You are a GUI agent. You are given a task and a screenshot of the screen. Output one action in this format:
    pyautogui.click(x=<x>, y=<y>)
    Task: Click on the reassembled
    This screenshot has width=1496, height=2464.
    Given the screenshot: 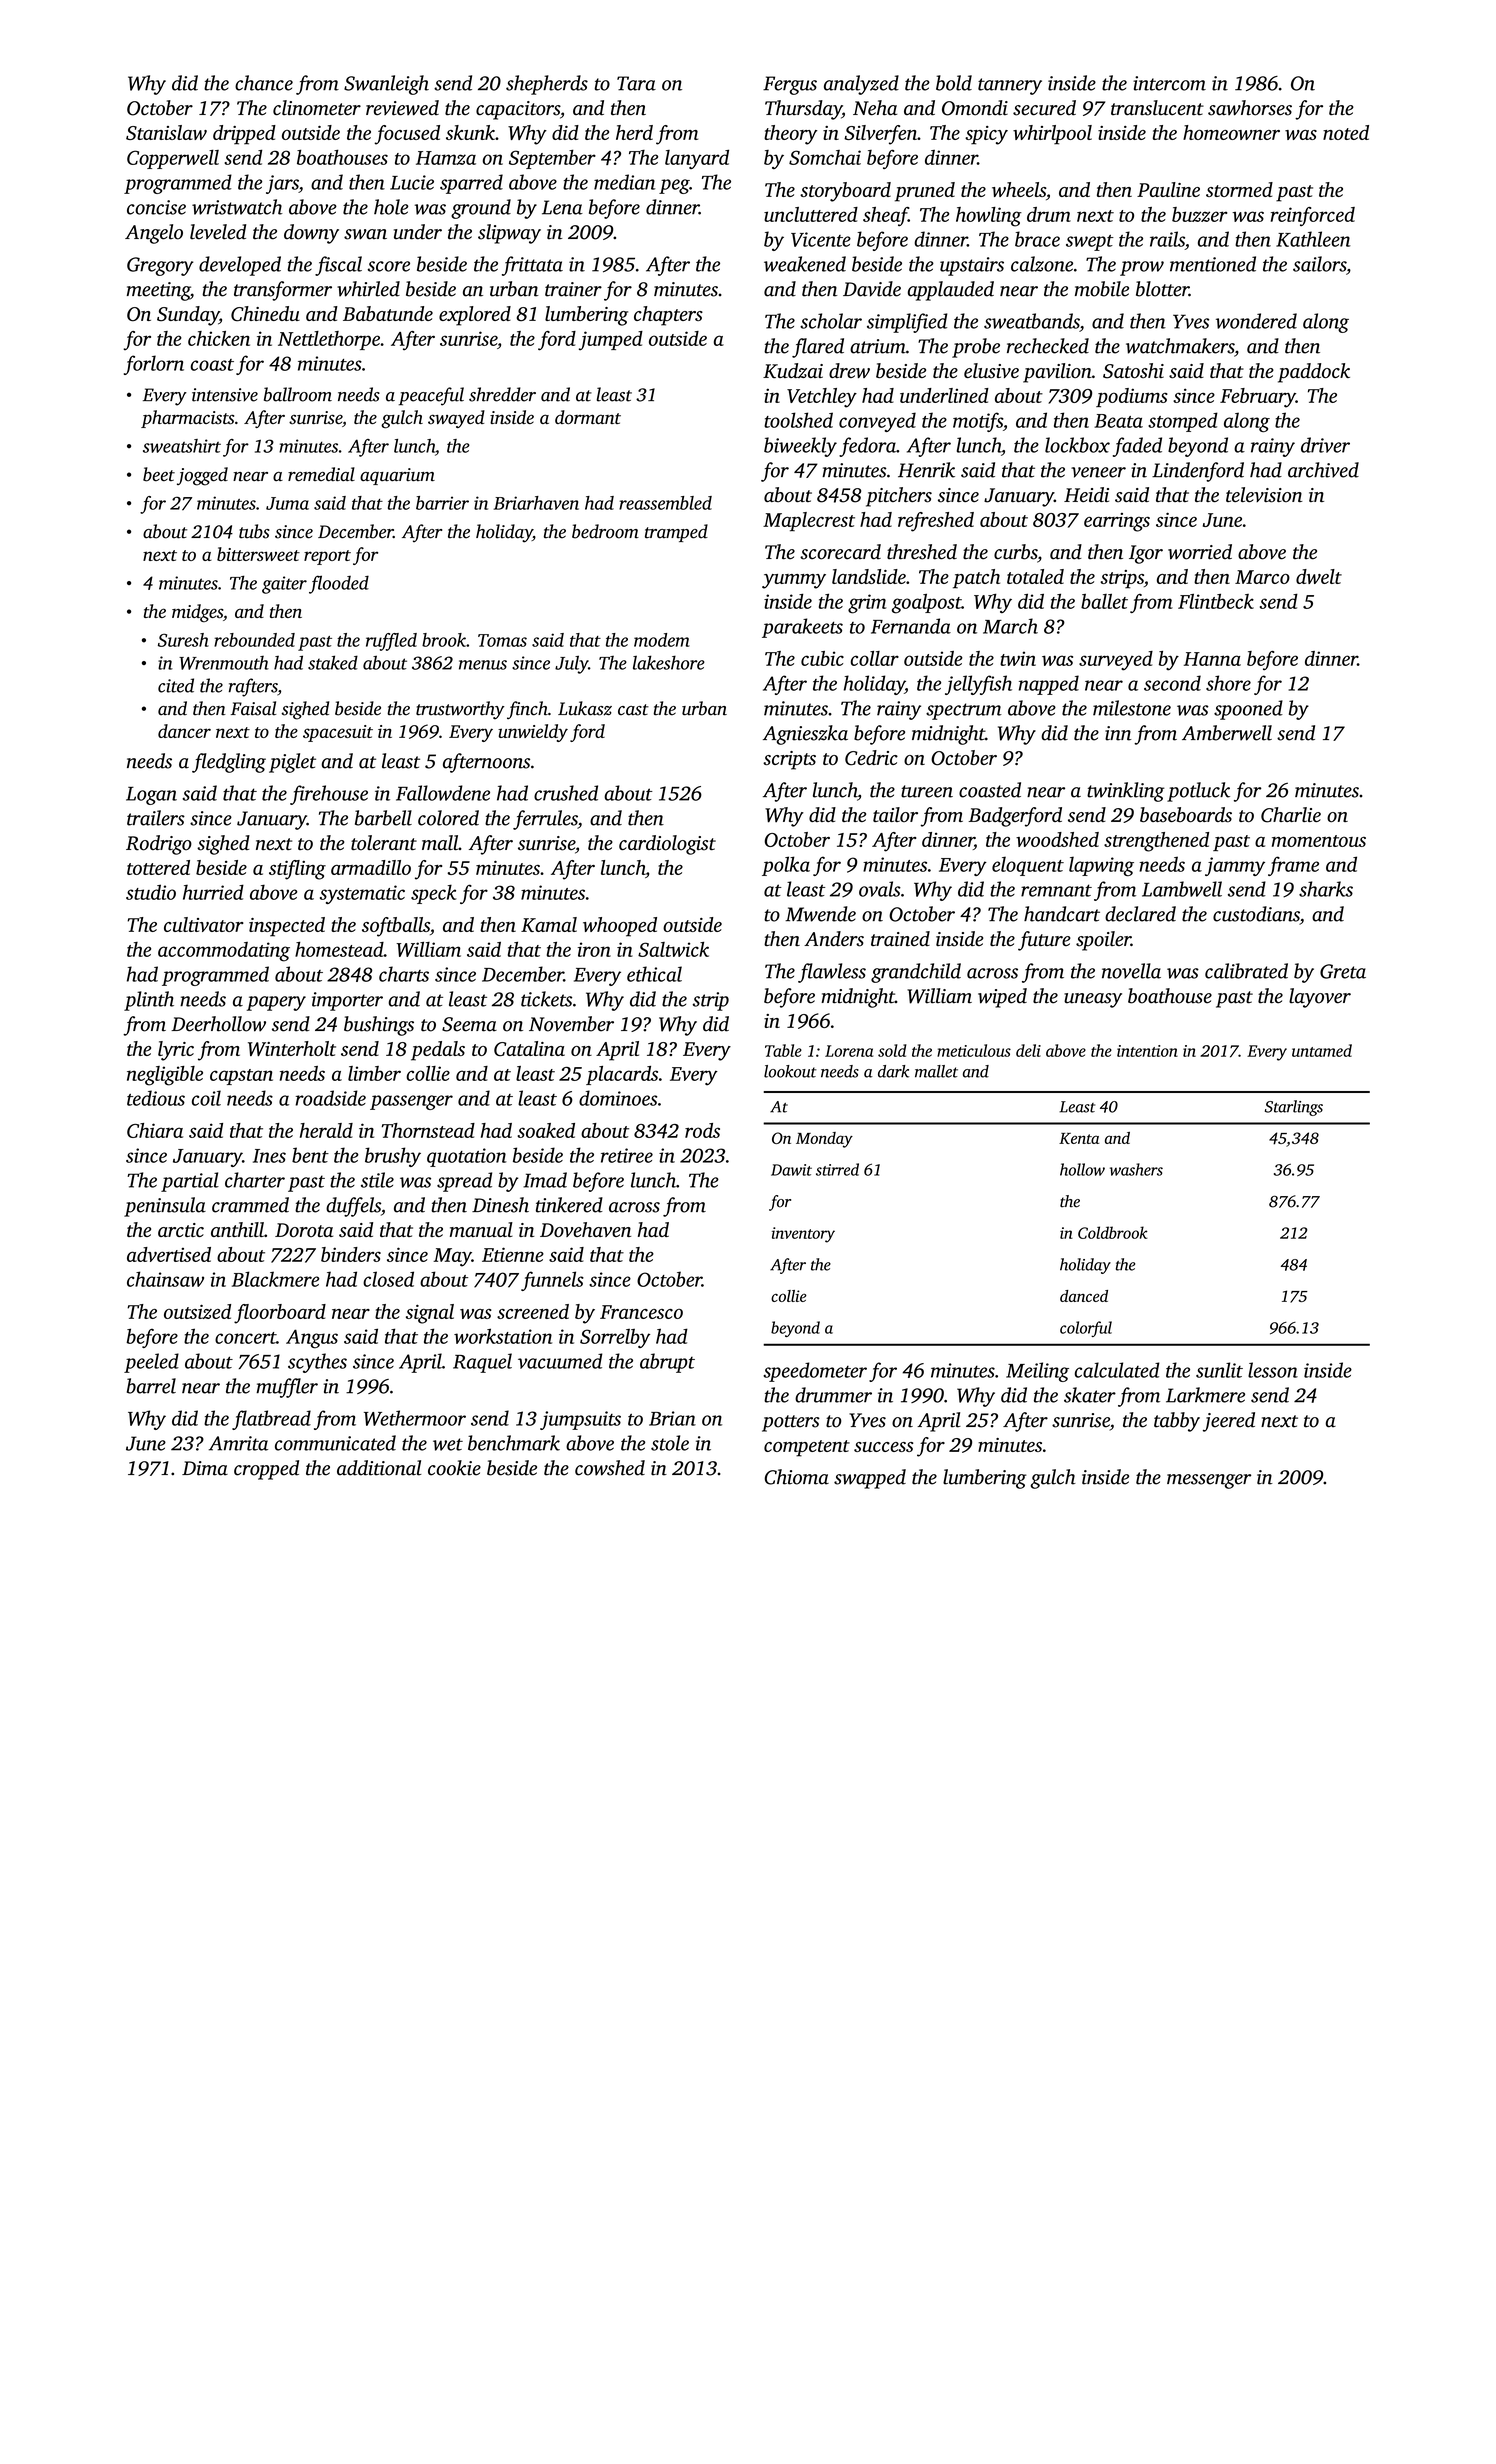 What is the action you would take?
    pyautogui.click(x=665, y=503)
